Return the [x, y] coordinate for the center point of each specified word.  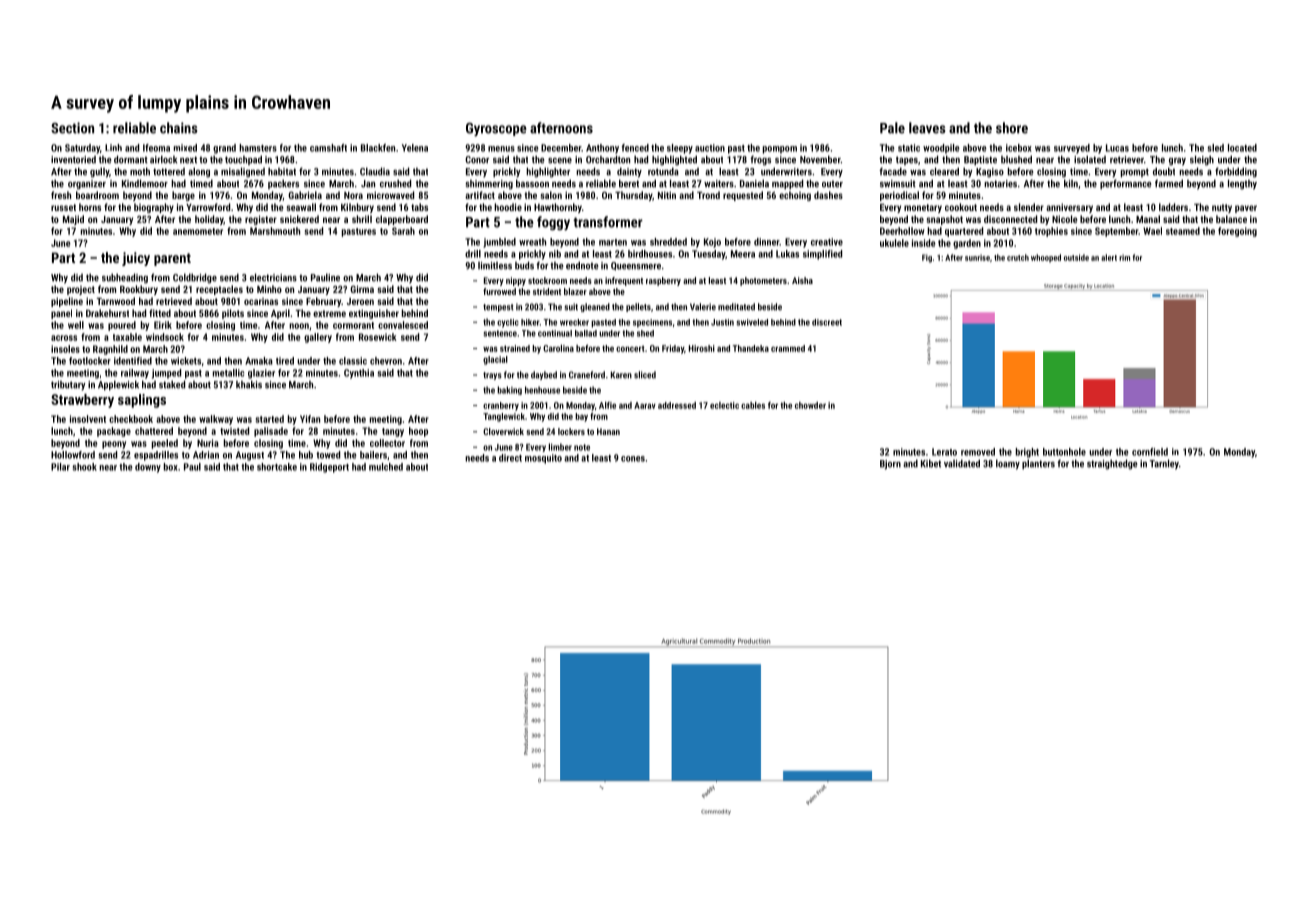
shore [1012, 128]
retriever [1127, 160]
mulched [386, 467]
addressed [677, 405]
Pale [892, 128]
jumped [166, 374]
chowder [810, 405]
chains [179, 128]
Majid [73, 220]
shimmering [489, 184]
